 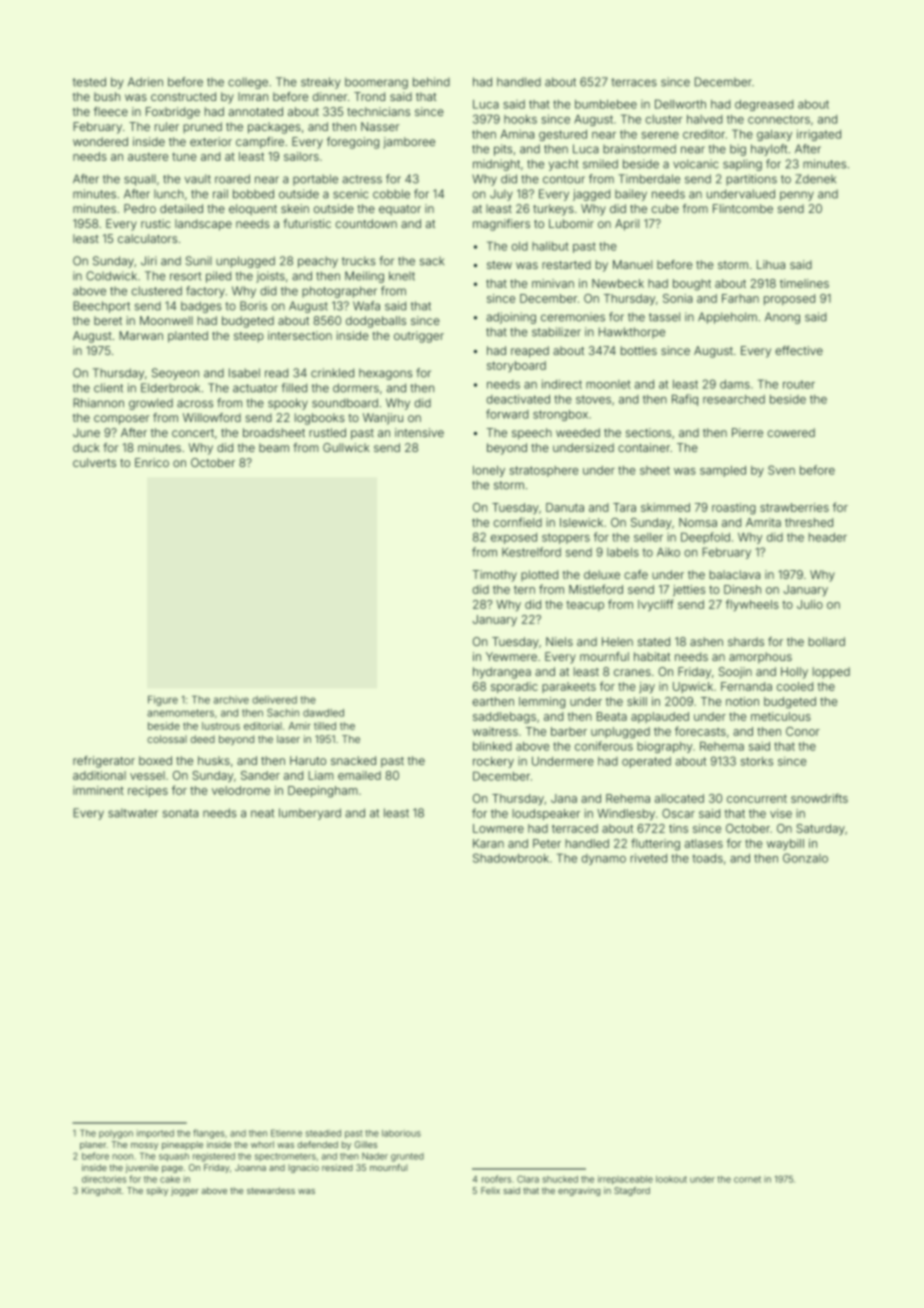 What do you see at coordinates (155, 1134) in the screenshot?
I see `imported` at bounding box center [155, 1134].
